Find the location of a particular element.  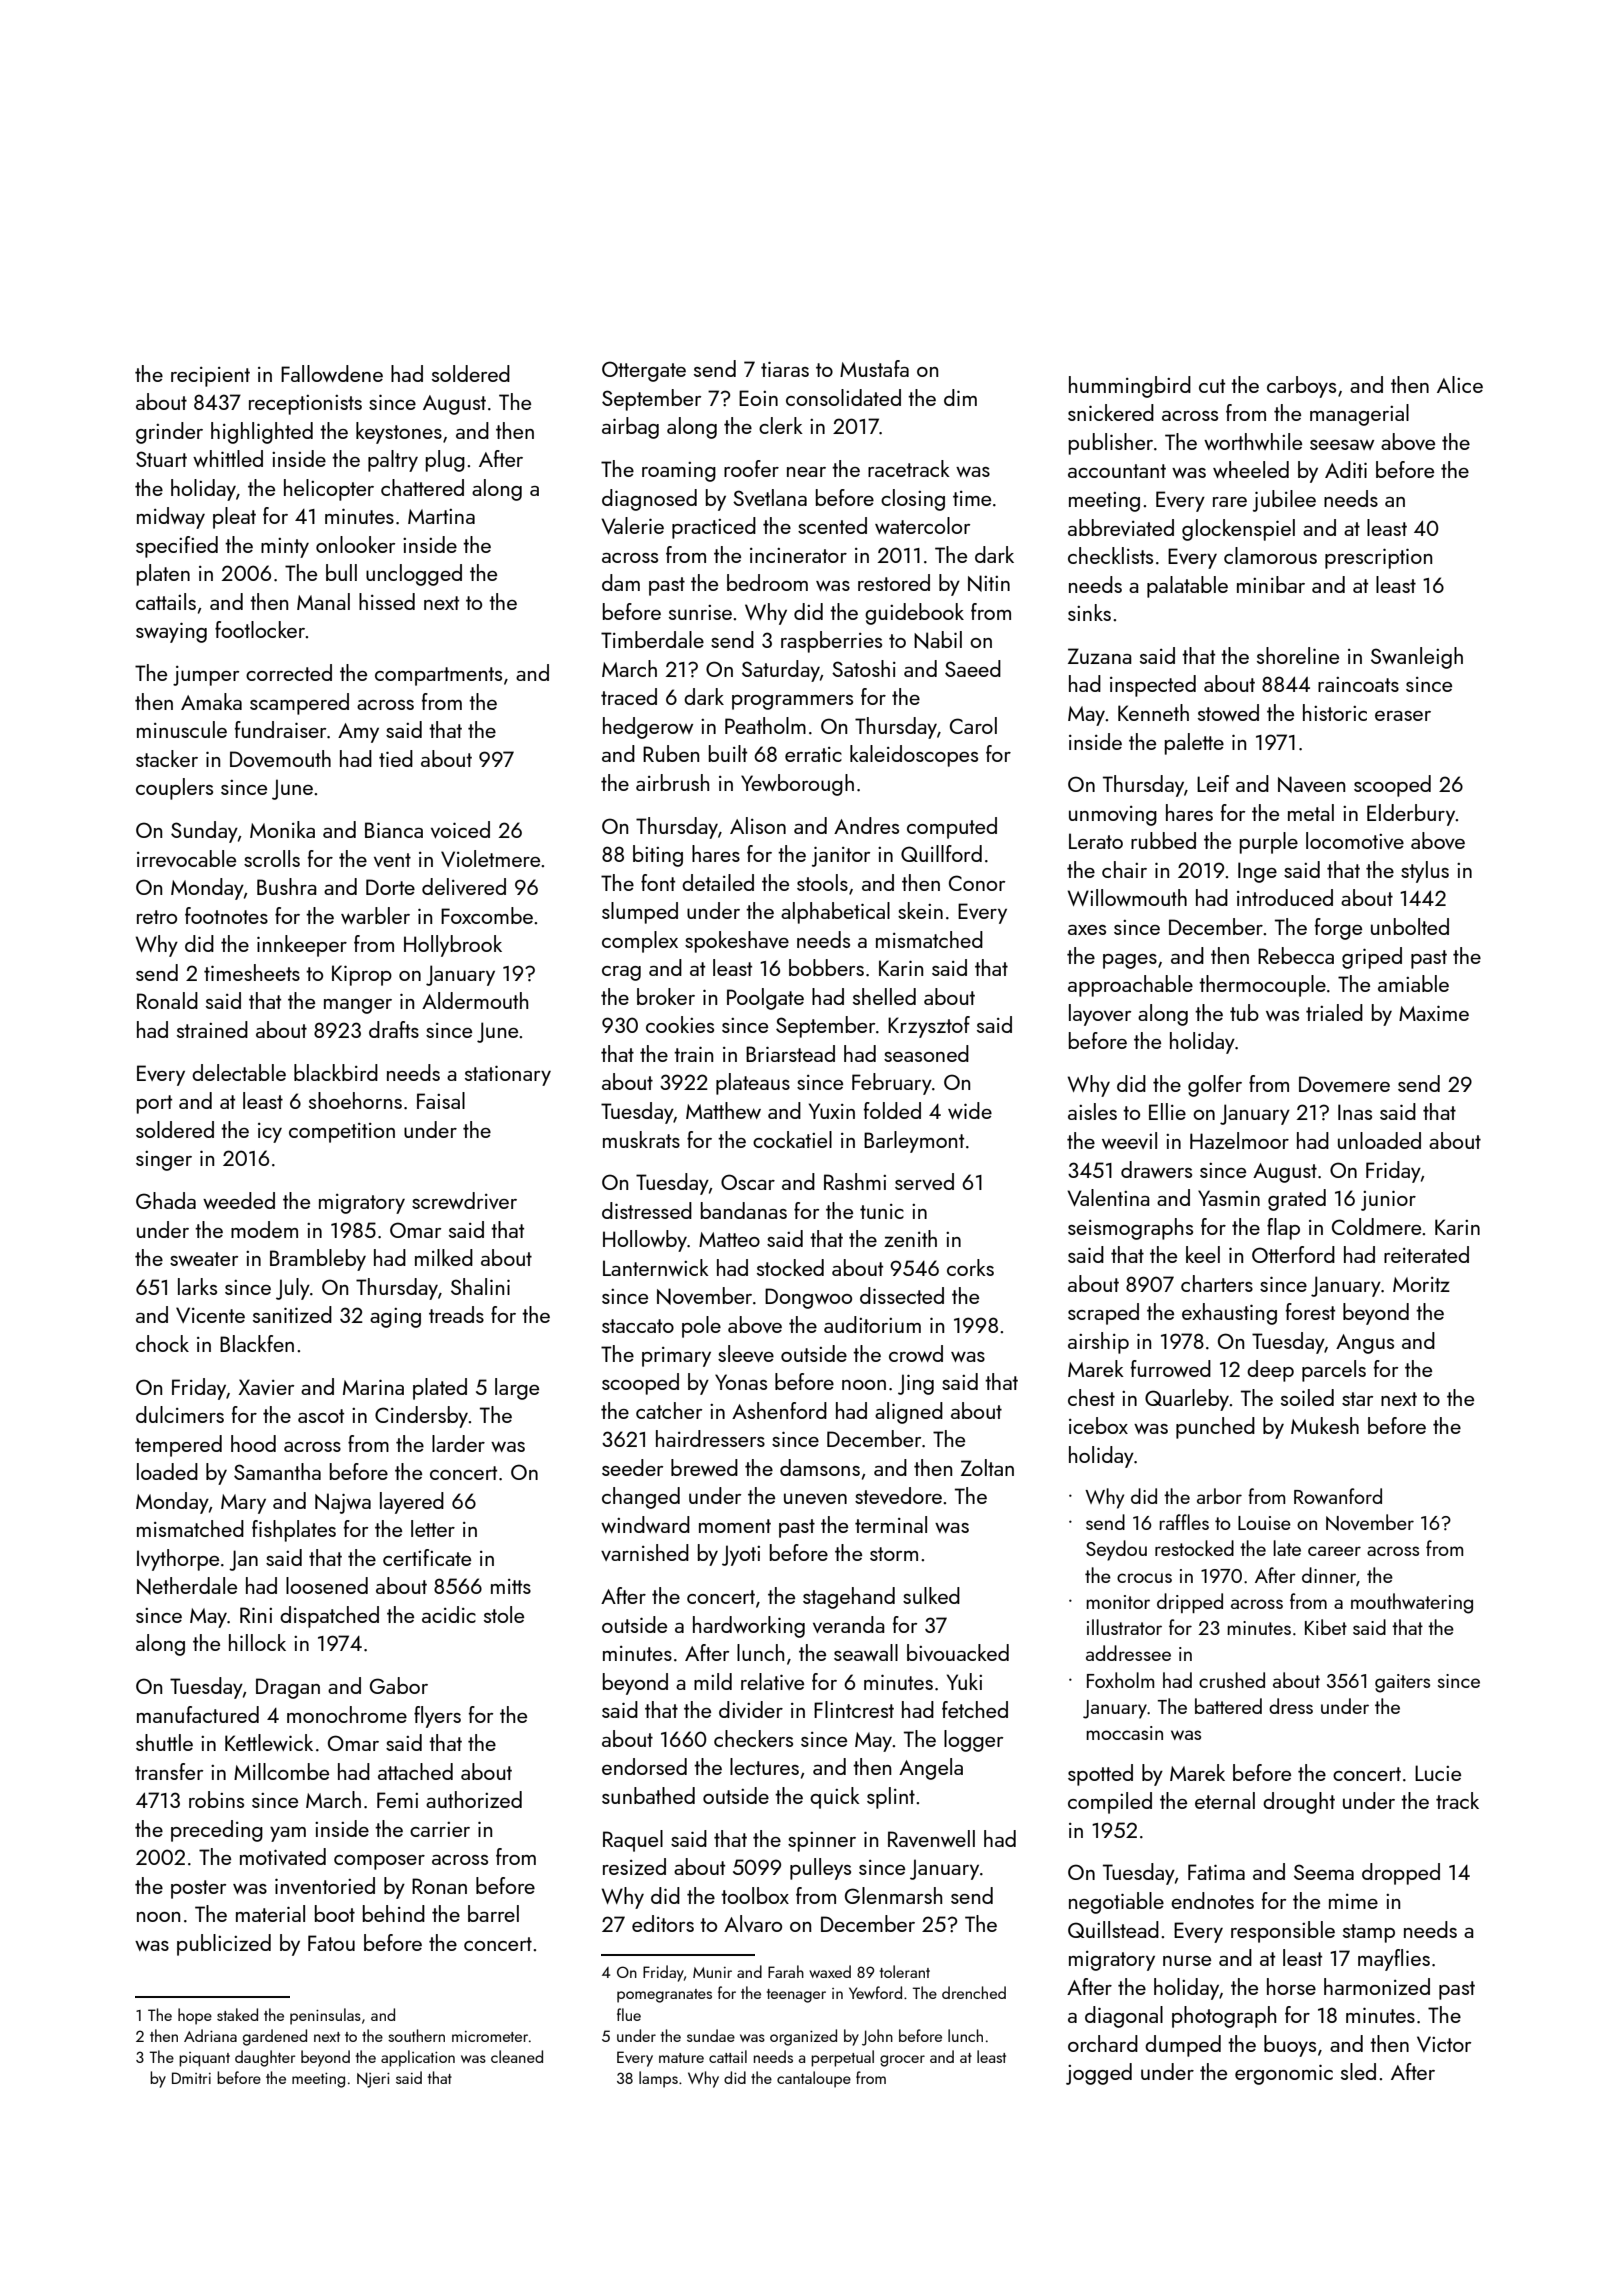

grated is located at coordinates (1297, 1200).
